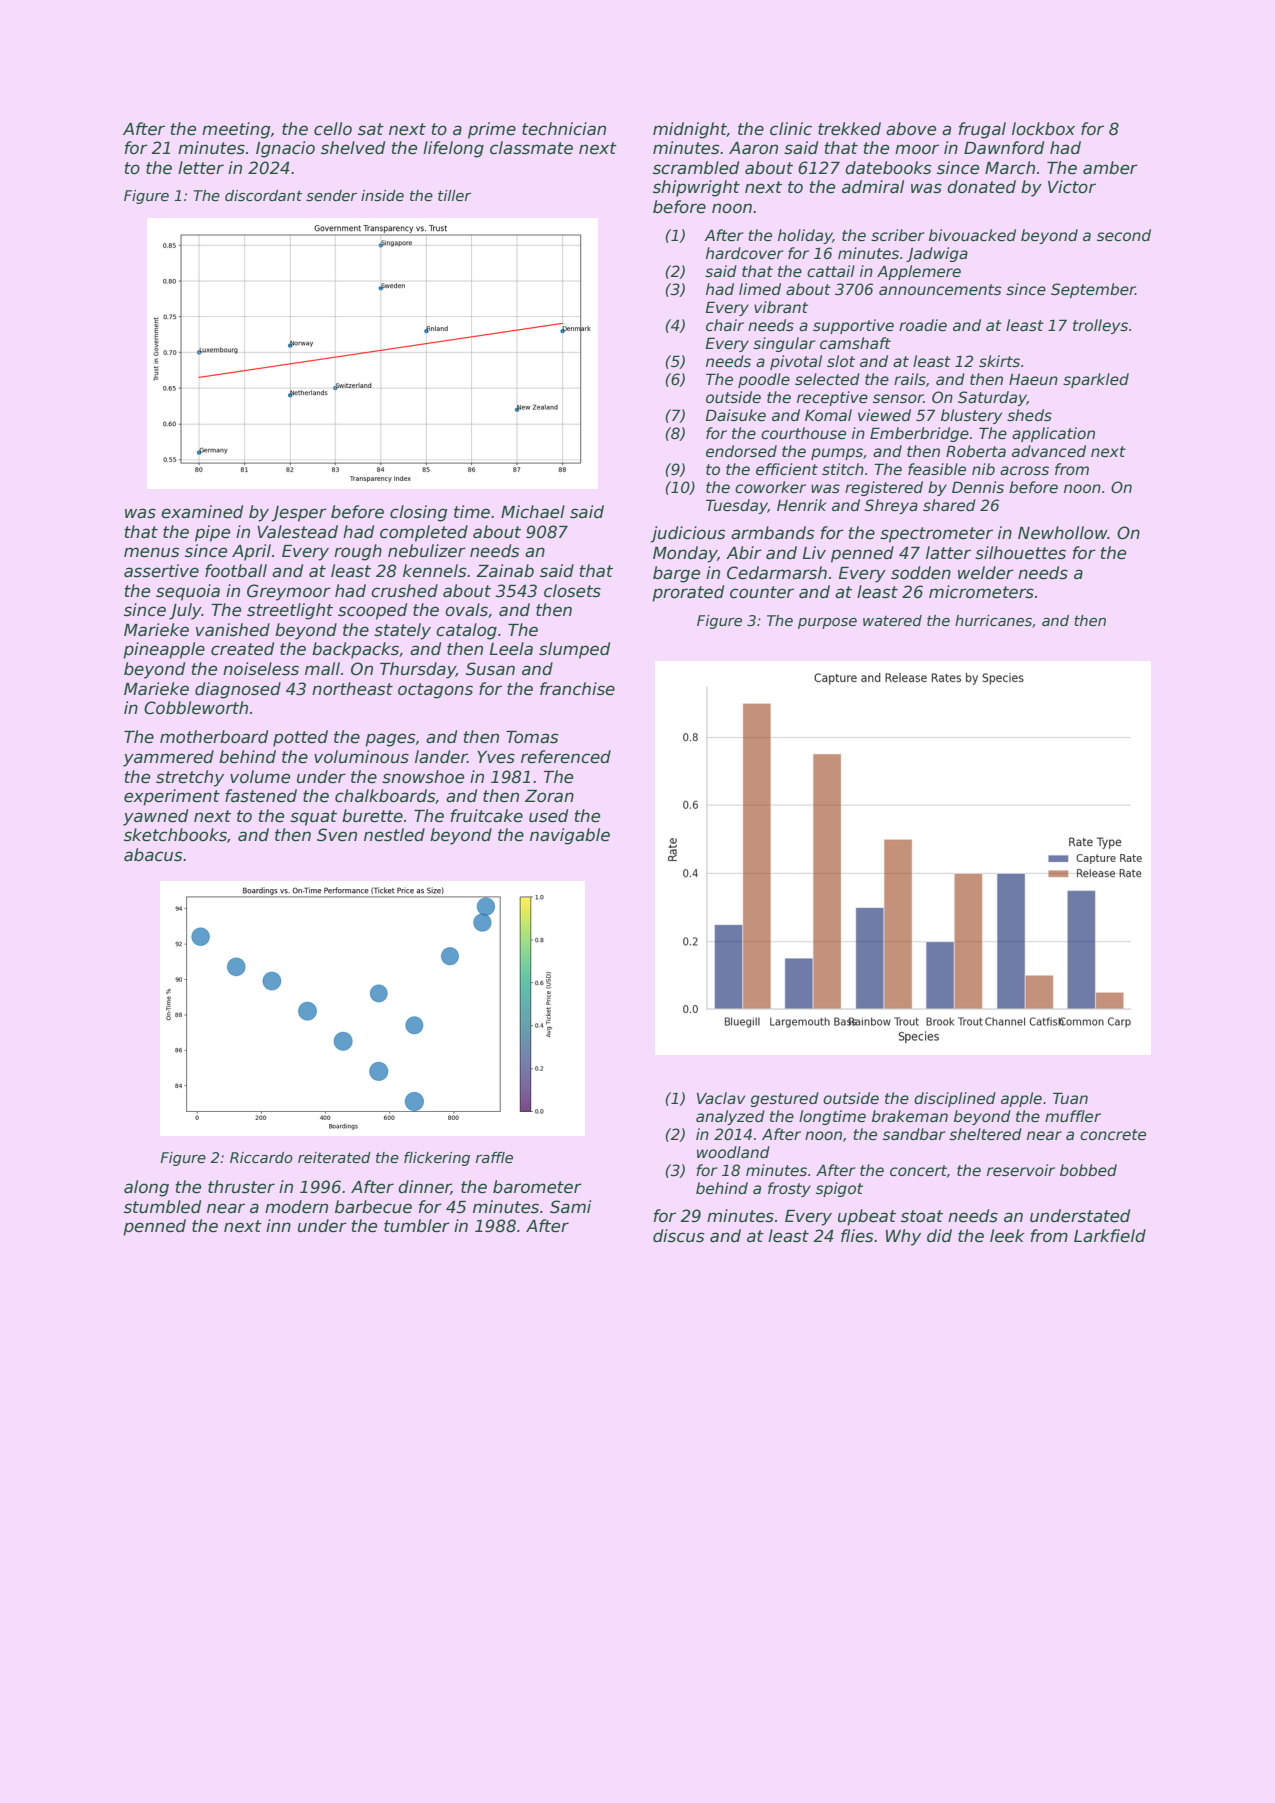 This document has height=1803, width=1275. Describe the element at coordinates (494, 1157) in the document. I see `raffle` at that location.
